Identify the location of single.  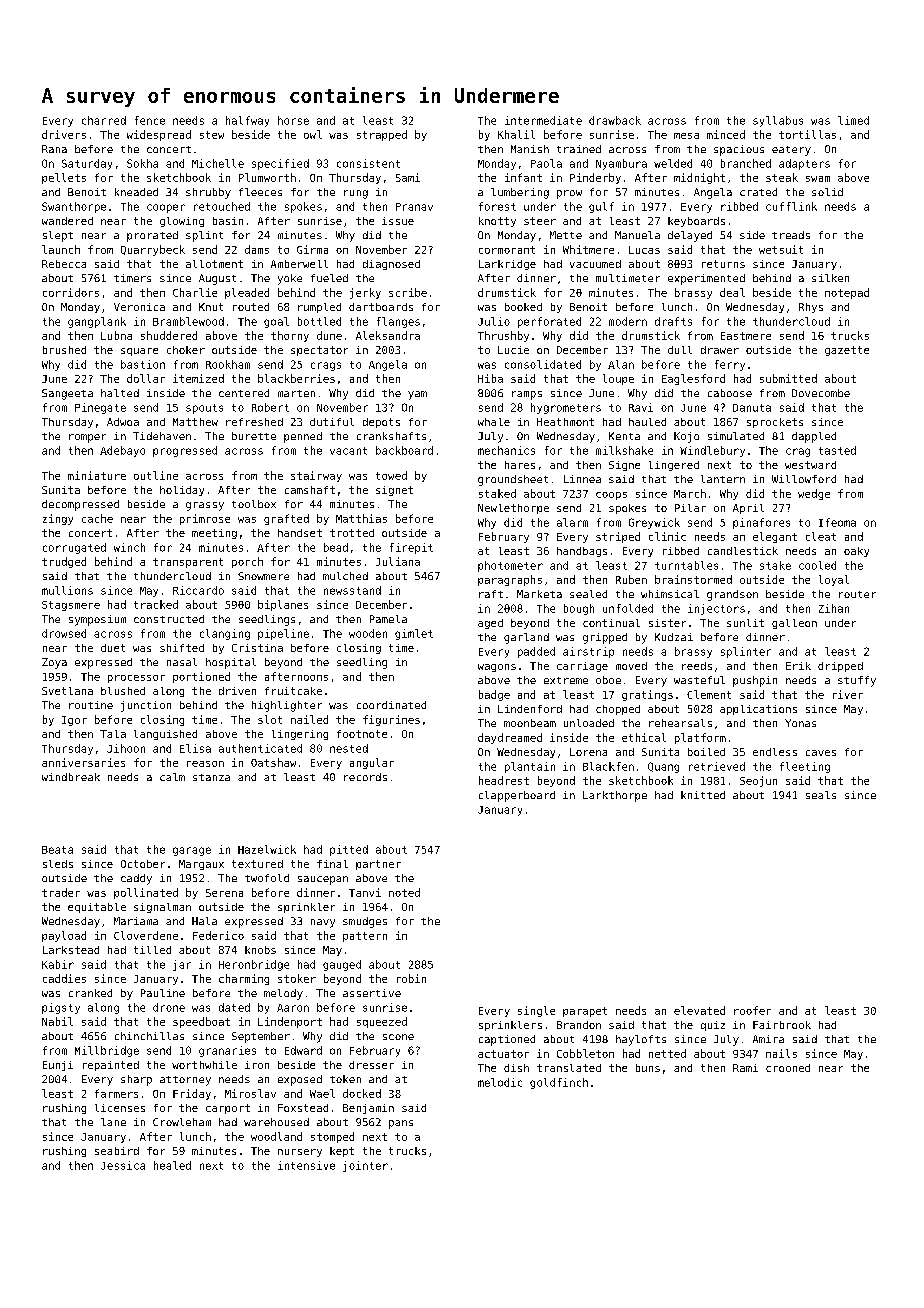
(536, 1011).
